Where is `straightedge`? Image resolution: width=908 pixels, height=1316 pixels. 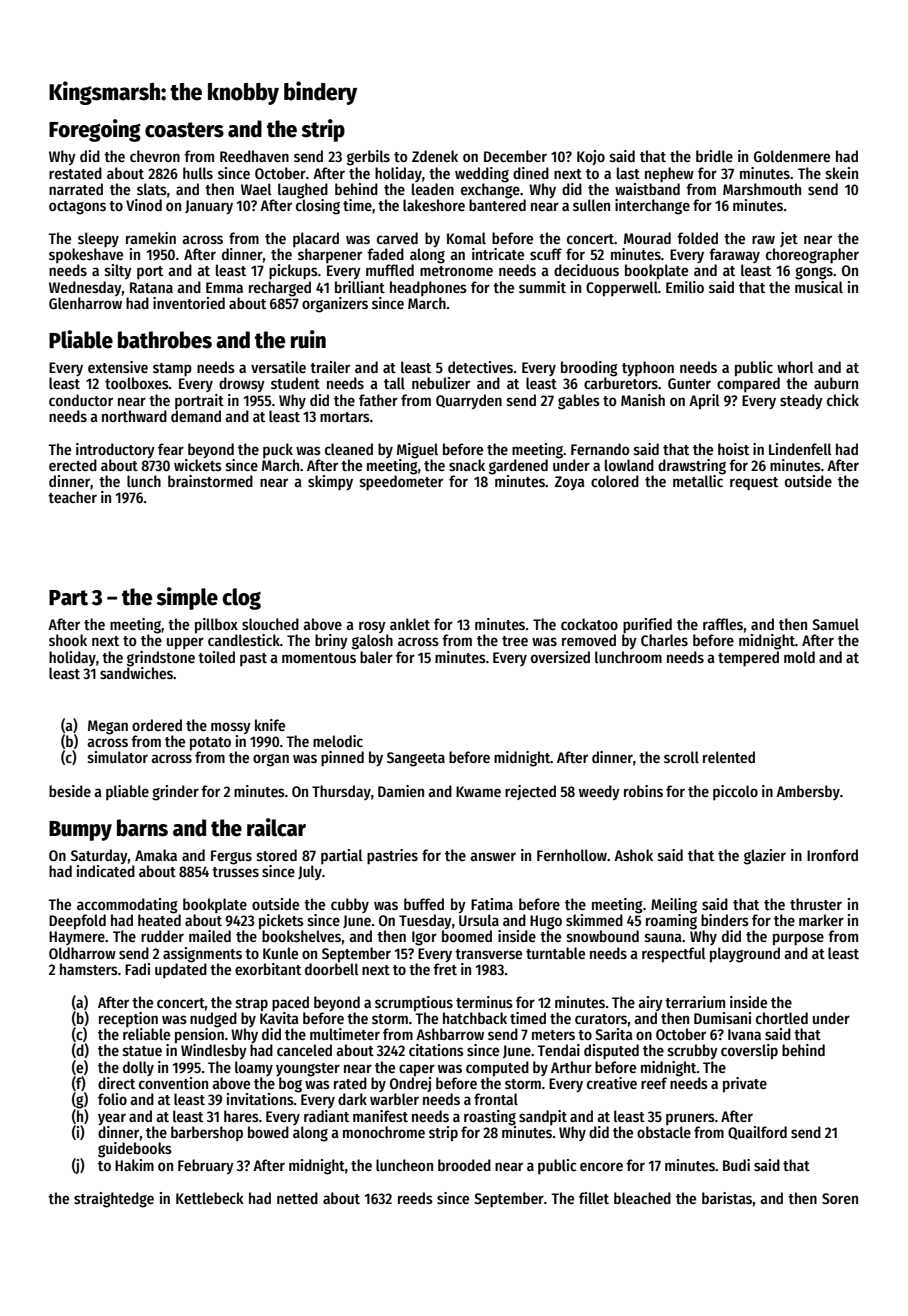 straightedge is located at coordinates (114, 1200).
